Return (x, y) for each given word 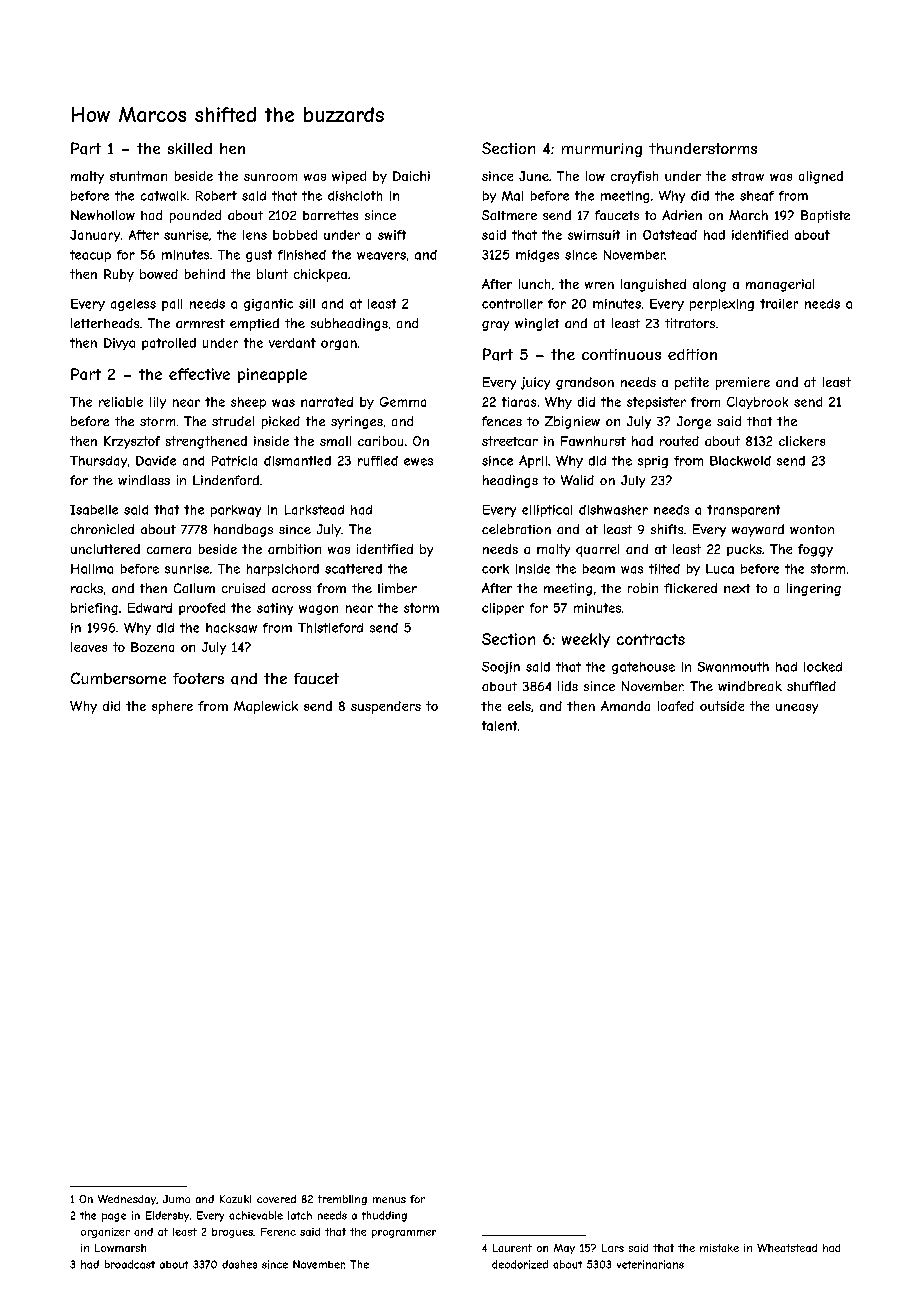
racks (87, 588)
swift (392, 235)
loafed (676, 706)
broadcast (130, 1264)
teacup (90, 256)
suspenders (386, 707)
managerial (780, 285)
